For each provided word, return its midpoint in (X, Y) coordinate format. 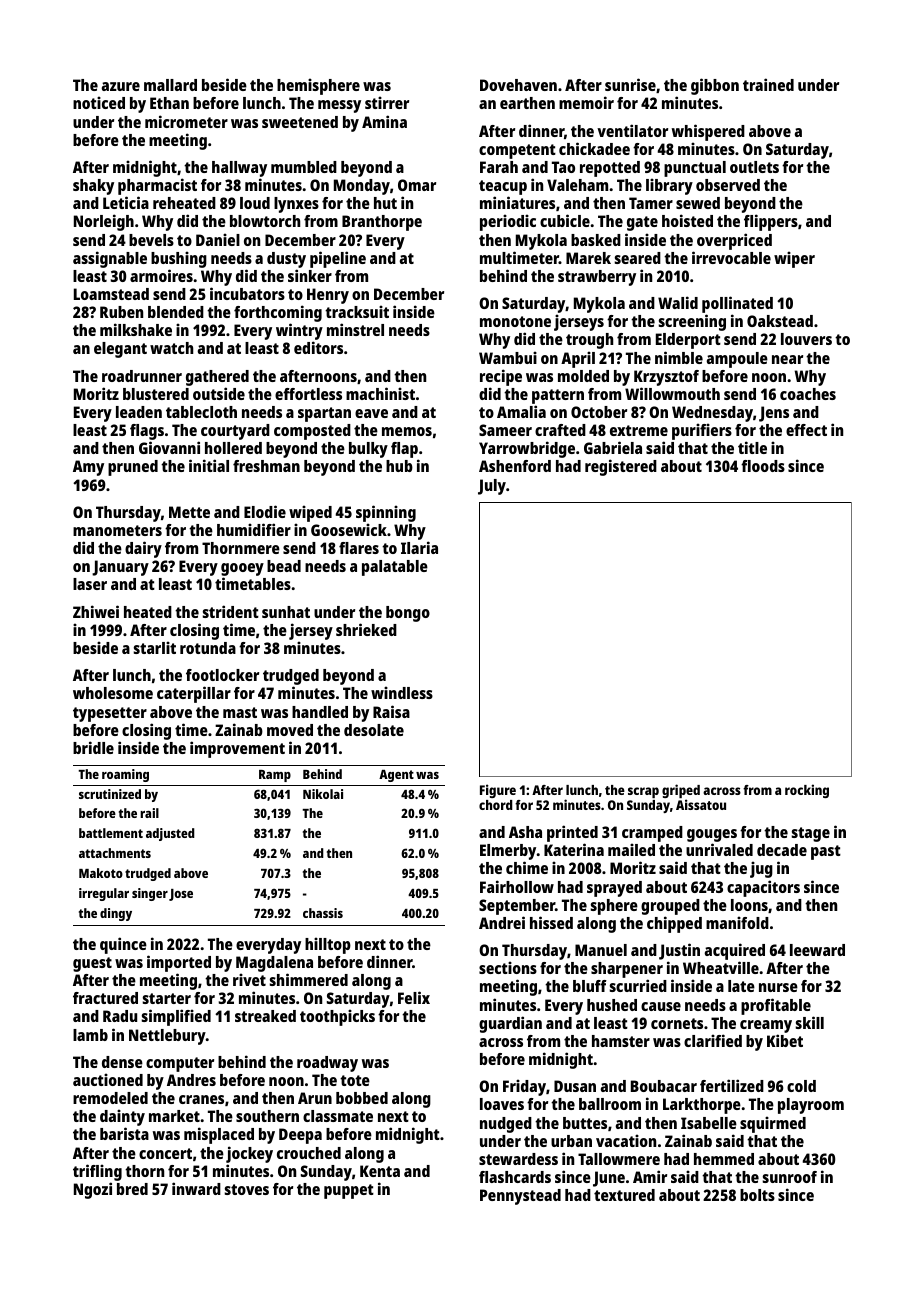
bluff (590, 986)
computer (180, 1064)
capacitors (763, 888)
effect (806, 430)
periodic (508, 222)
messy (339, 106)
